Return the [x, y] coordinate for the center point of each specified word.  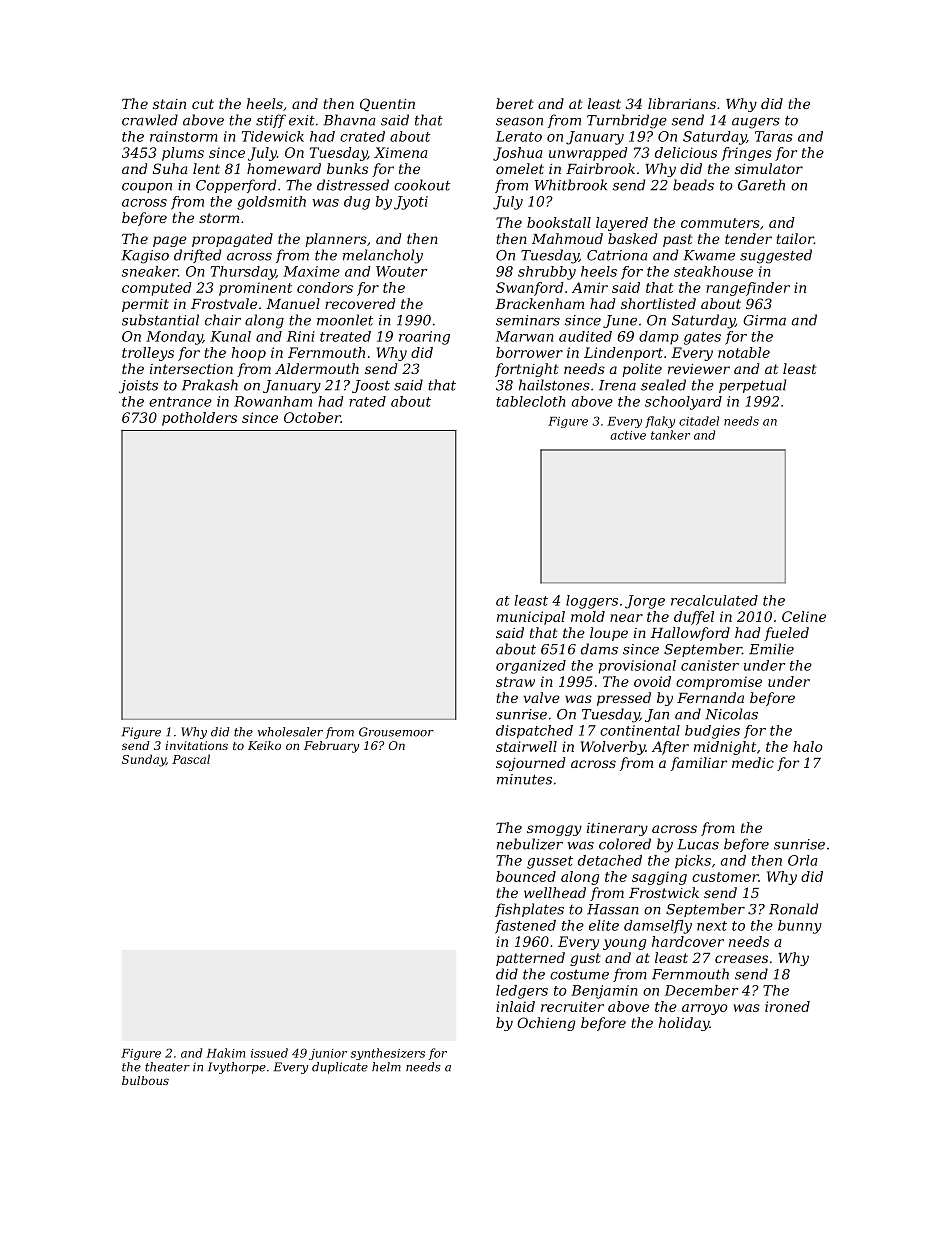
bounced [526, 876]
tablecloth [530, 401]
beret [514, 103]
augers [756, 123]
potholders [199, 419]
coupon [147, 188]
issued [269, 1053]
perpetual [752, 386]
